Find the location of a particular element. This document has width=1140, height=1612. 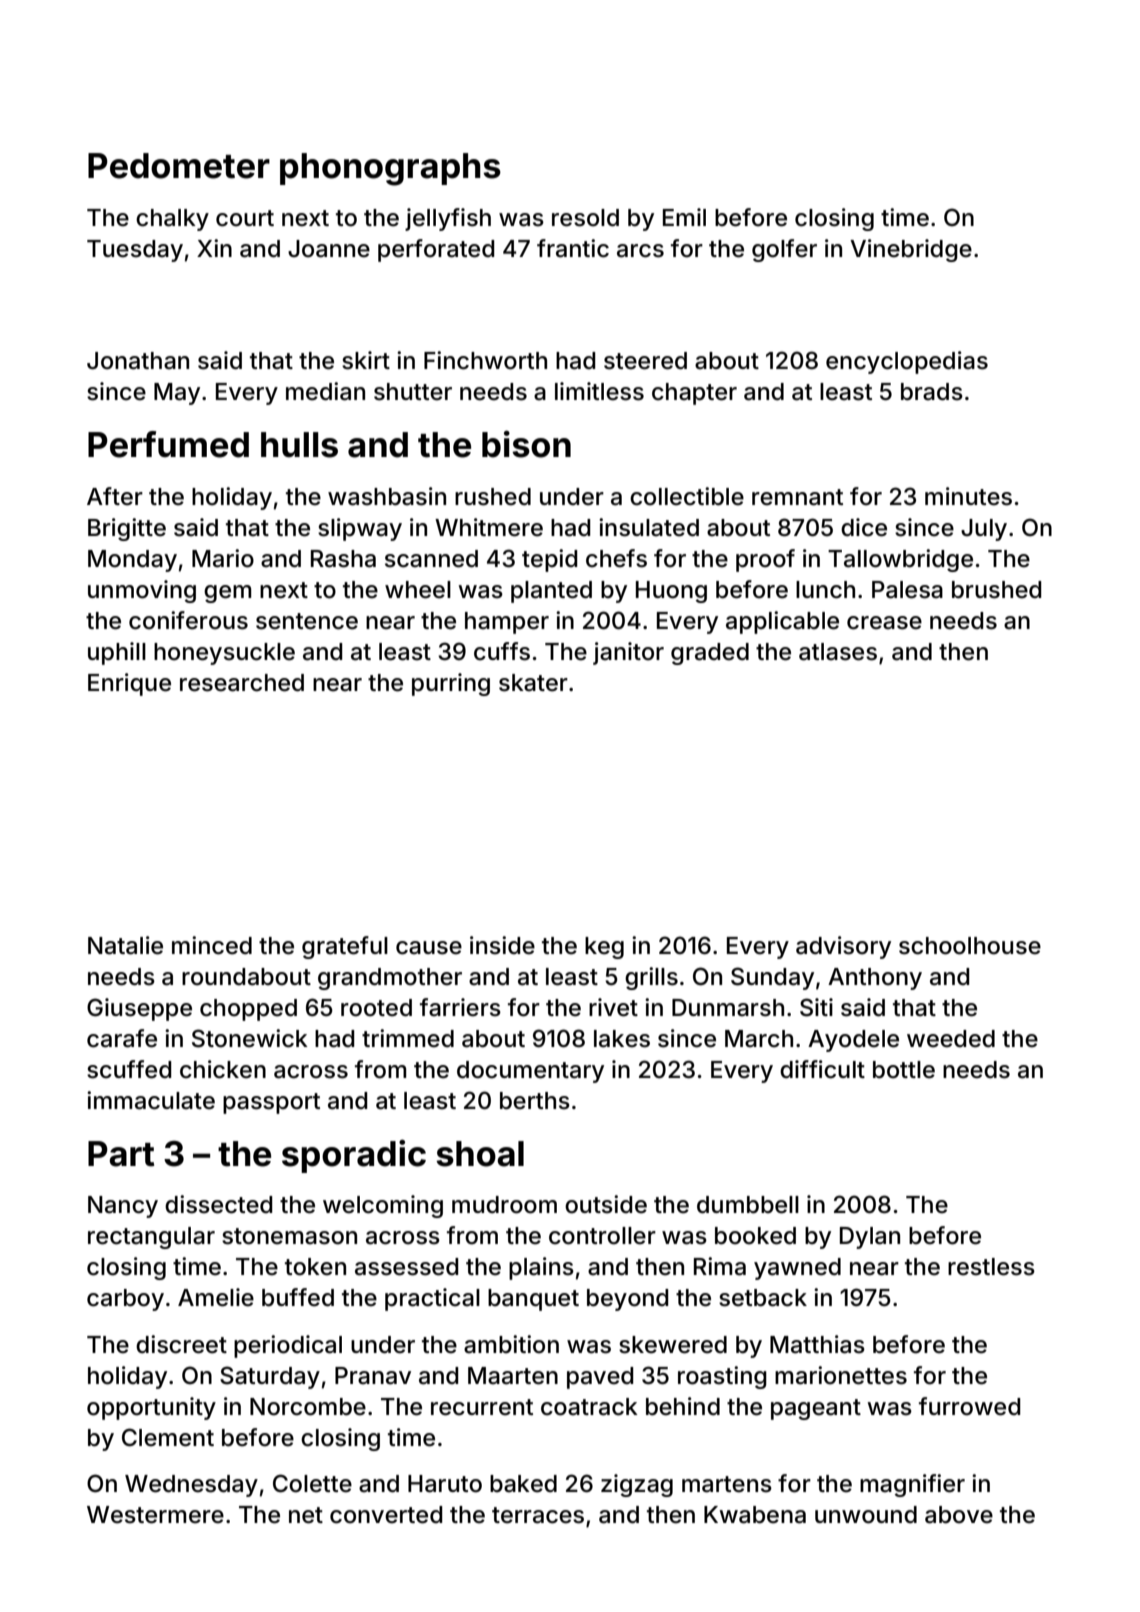

Westermere is located at coordinates (155, 1515).
